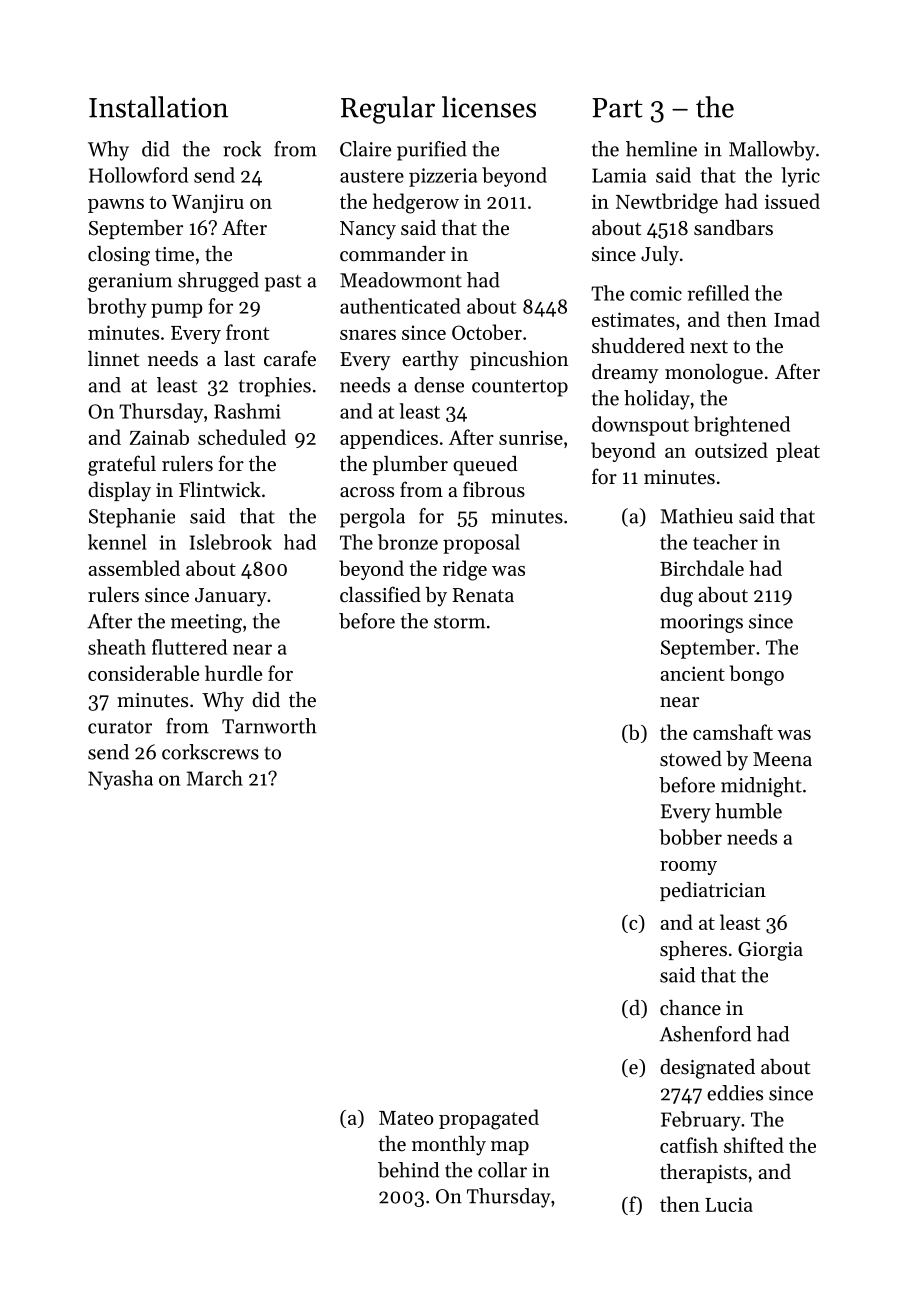  What do you see at coordinates (408, 1170) in the screenshot?
I see `behind` at bounding box center [408, 1170].
